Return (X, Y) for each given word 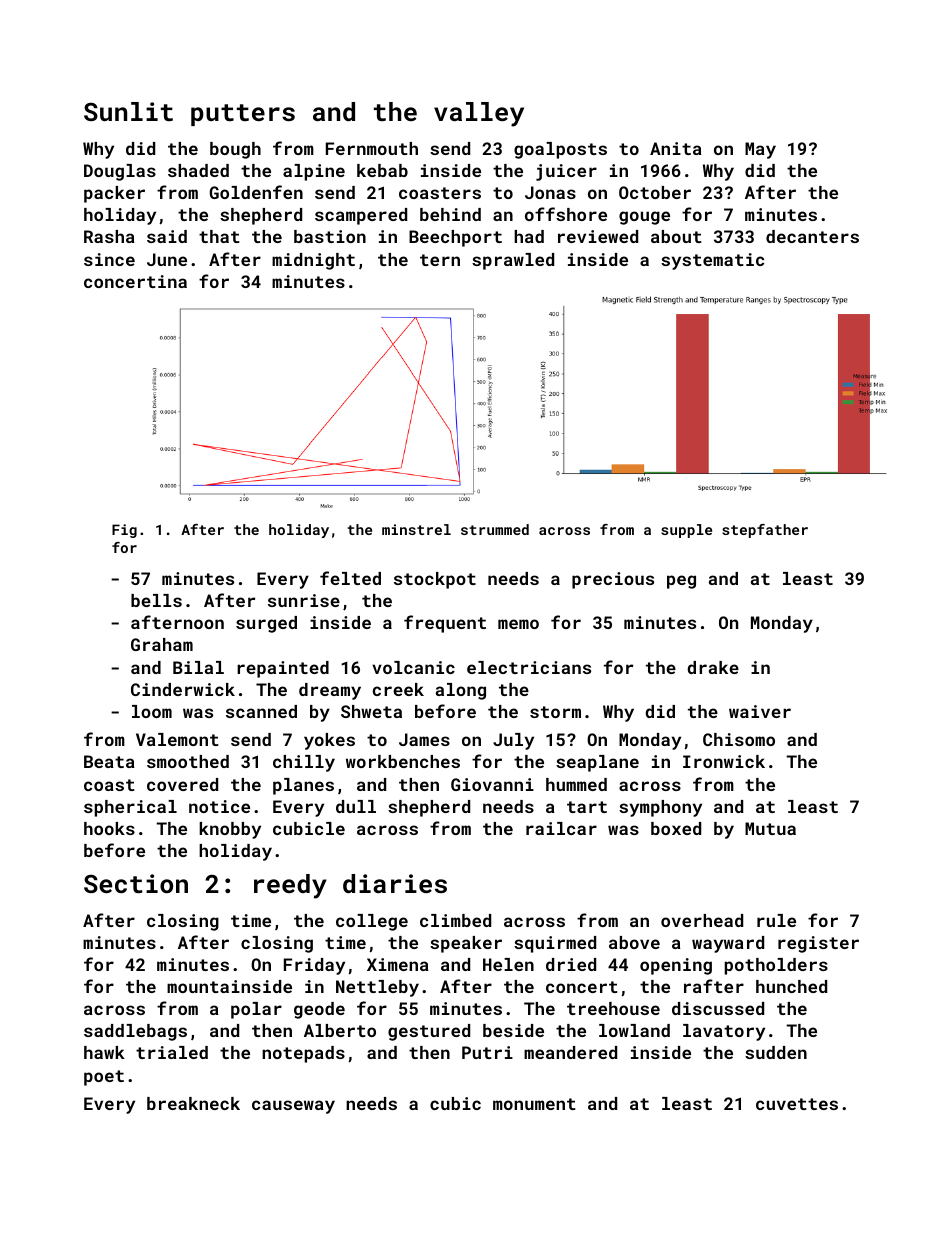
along (461, 691)
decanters (812, 236)
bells (156, 600)
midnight (313, 261)
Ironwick (724, 761)
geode (319, 1010)
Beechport (455, 238)
